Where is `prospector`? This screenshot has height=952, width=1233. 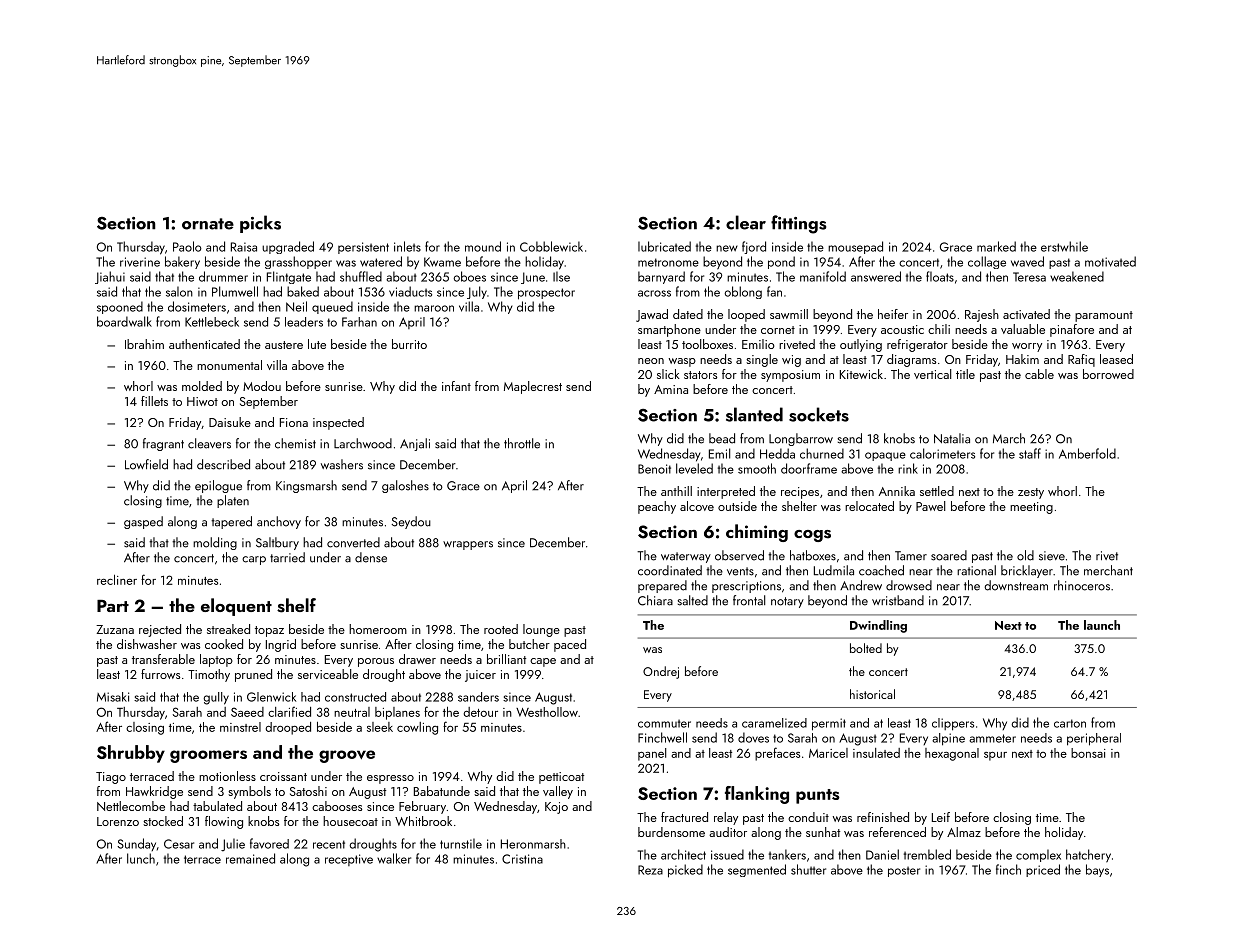 prospector is located at coordinates (546, 294).
